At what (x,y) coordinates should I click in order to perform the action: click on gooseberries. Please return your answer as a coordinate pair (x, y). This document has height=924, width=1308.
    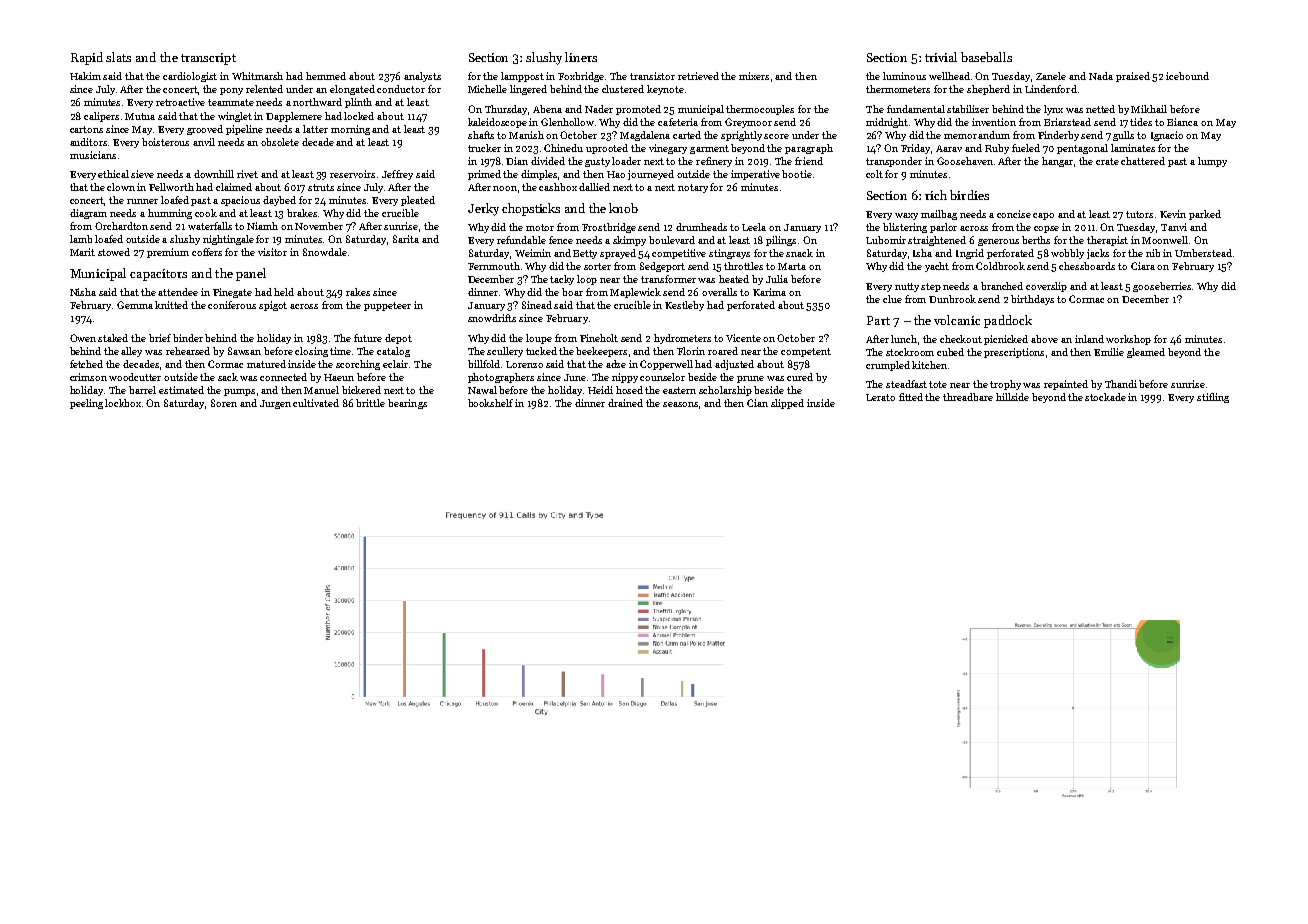
    Looking at the image, I should click on (1162, 287).
